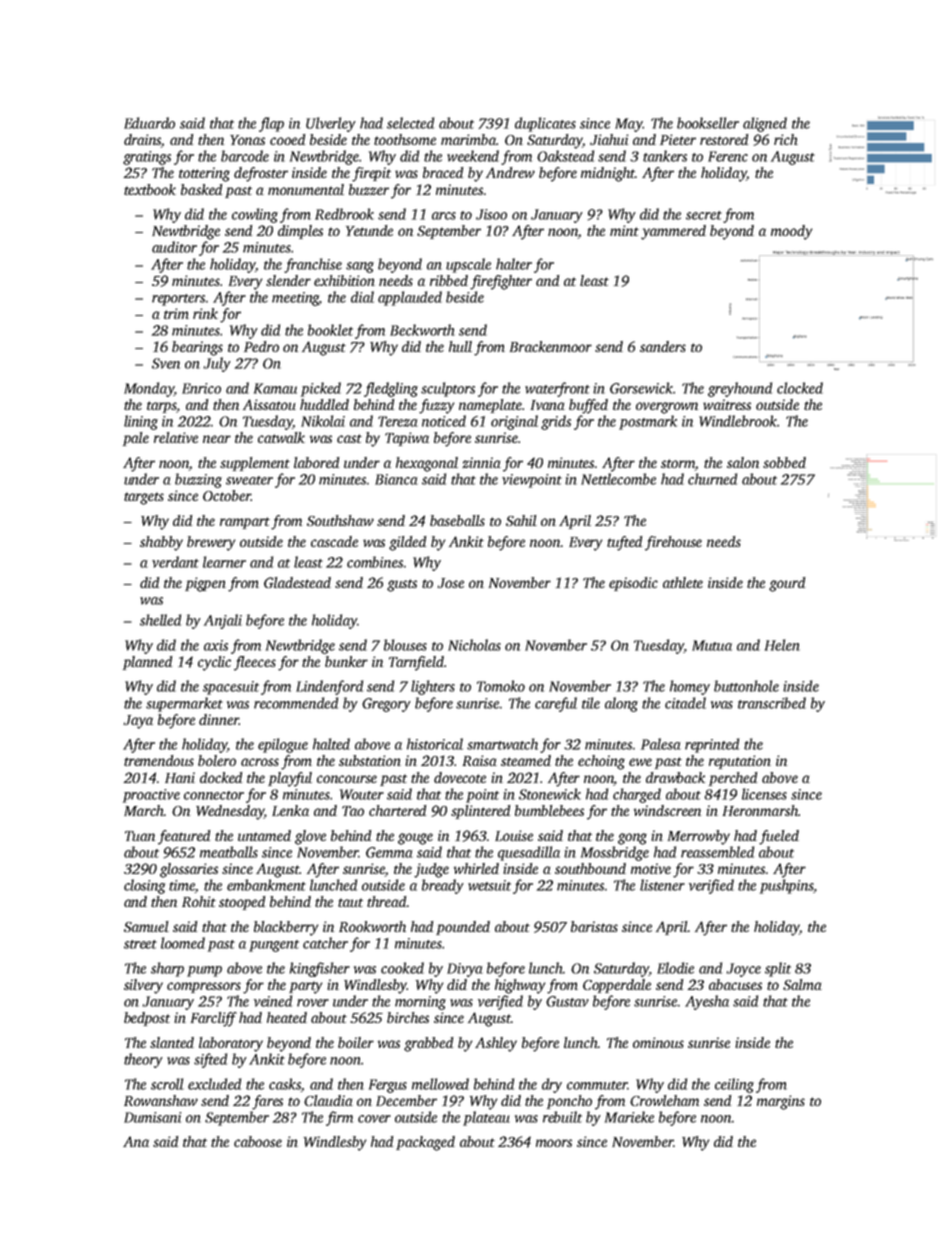 This screenshot has height=1233, width=952. I want to click on marimba, so click(468, 139).
